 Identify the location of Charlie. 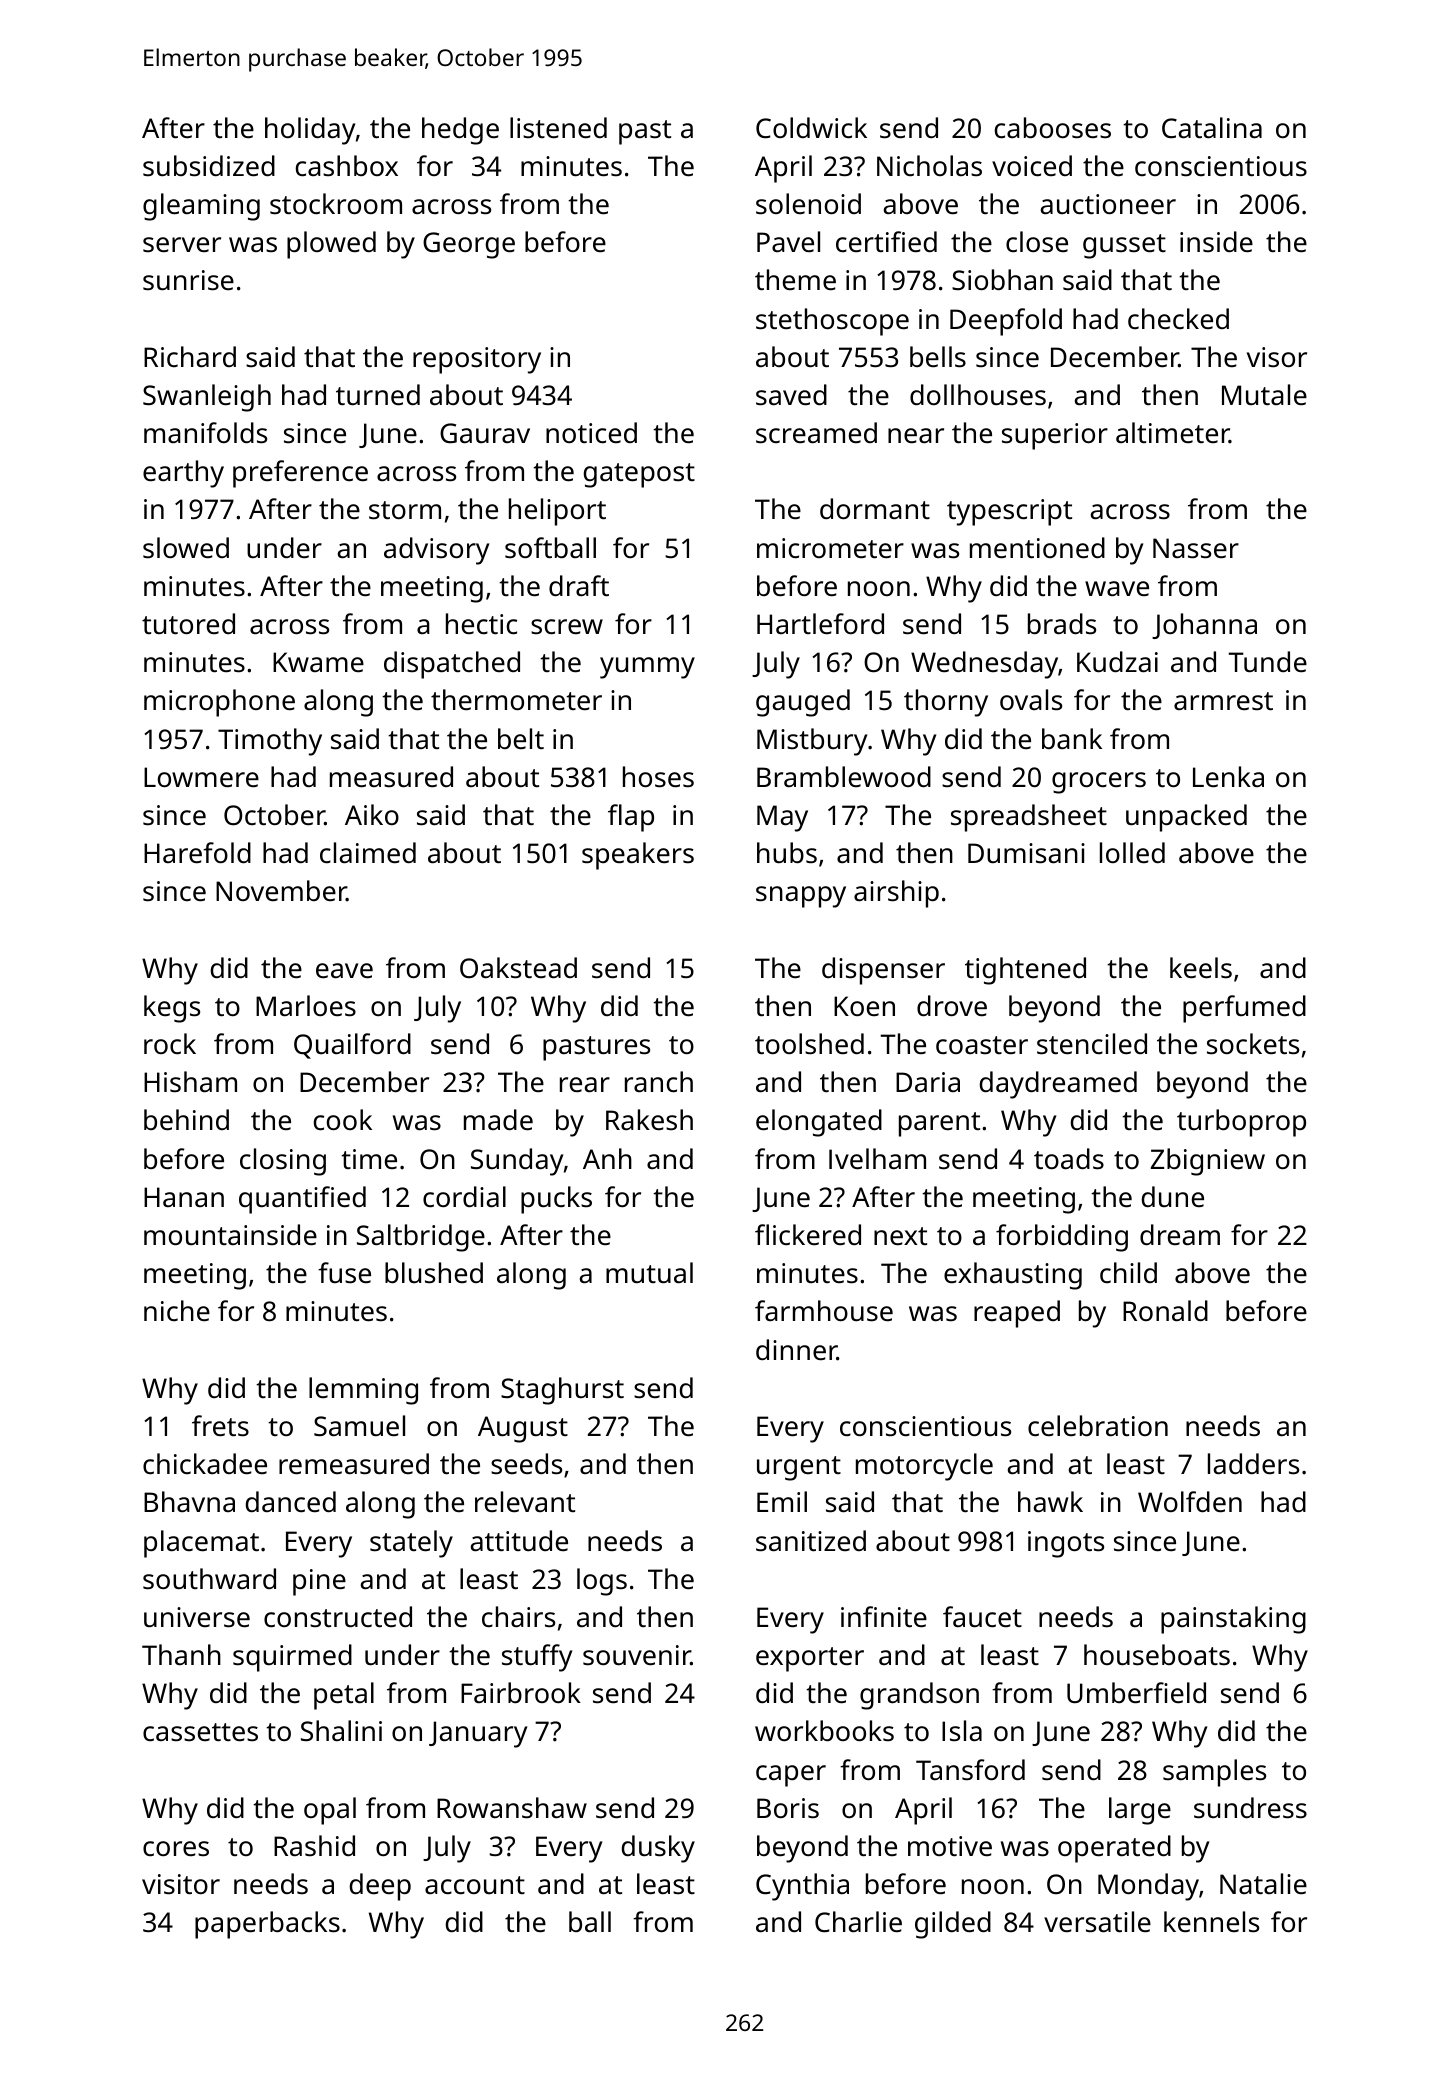
(858, 1922).
